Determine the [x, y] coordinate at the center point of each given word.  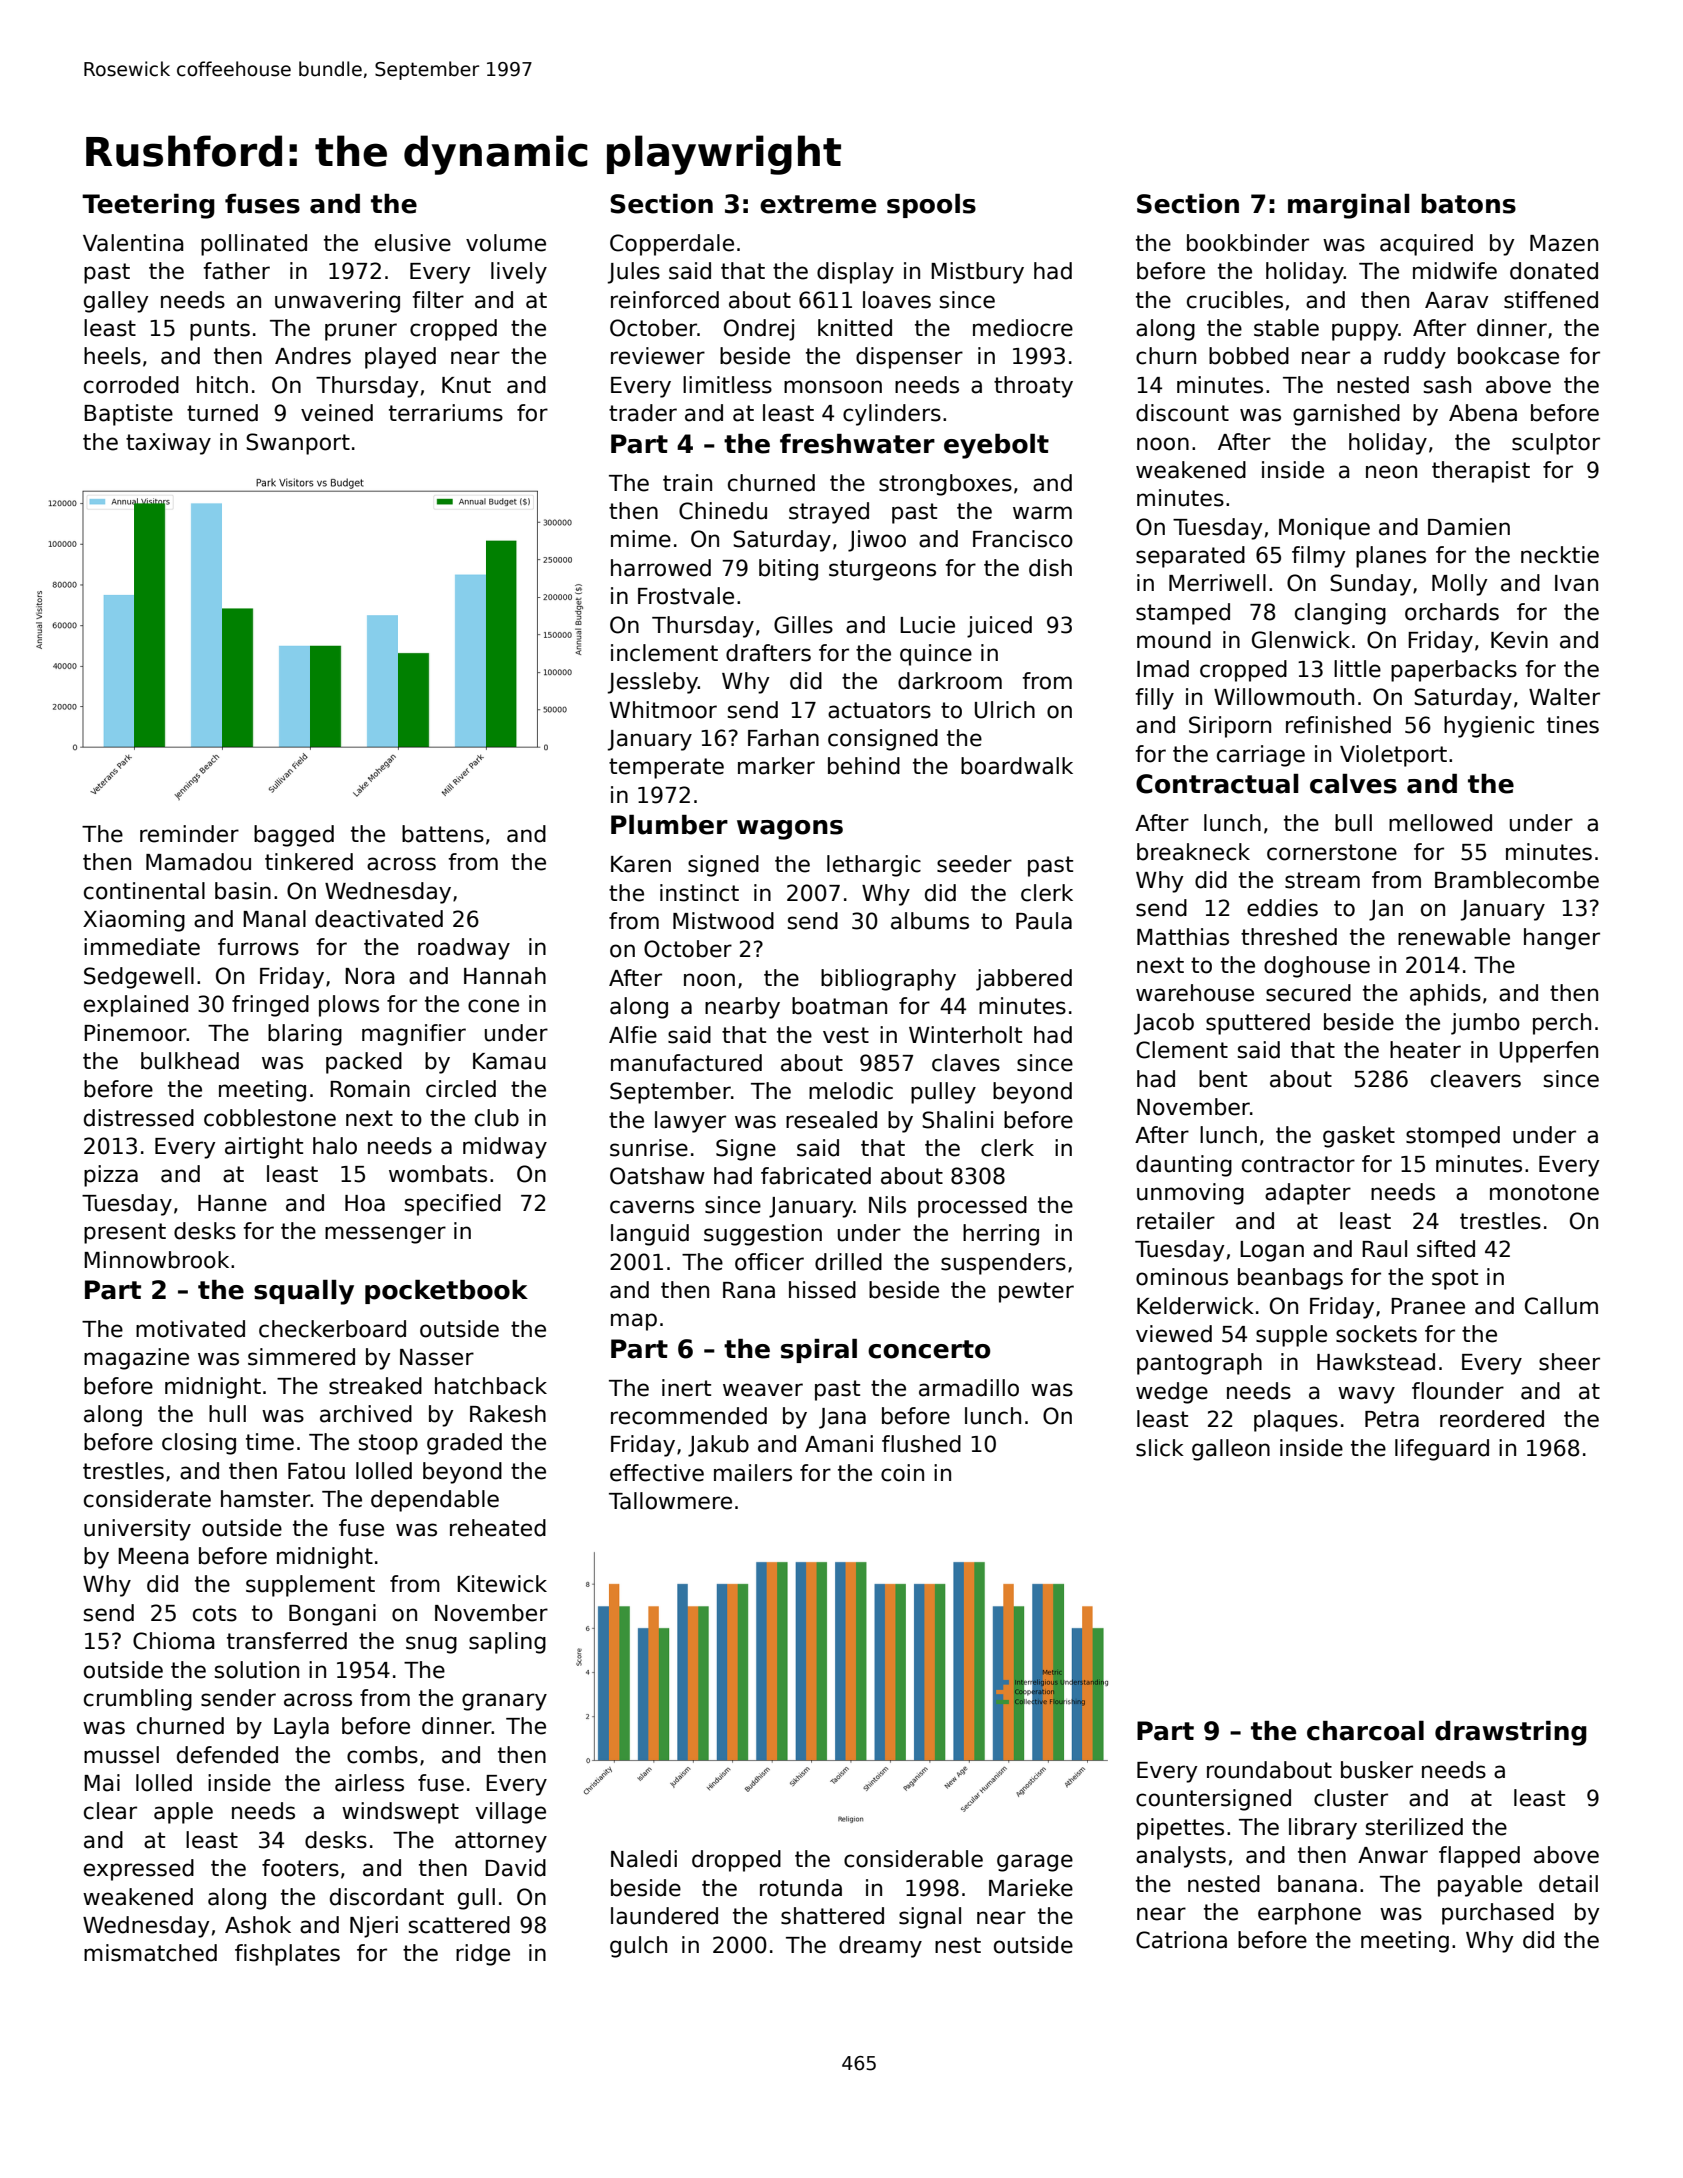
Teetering [148, 206]
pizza [111, 1176]
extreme [818, 204]
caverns [652, 1207]
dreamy [880, 1947]
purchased [1498, 1914]
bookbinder [1248, 243]
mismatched [150, 1953]
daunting [1184, 1166]
